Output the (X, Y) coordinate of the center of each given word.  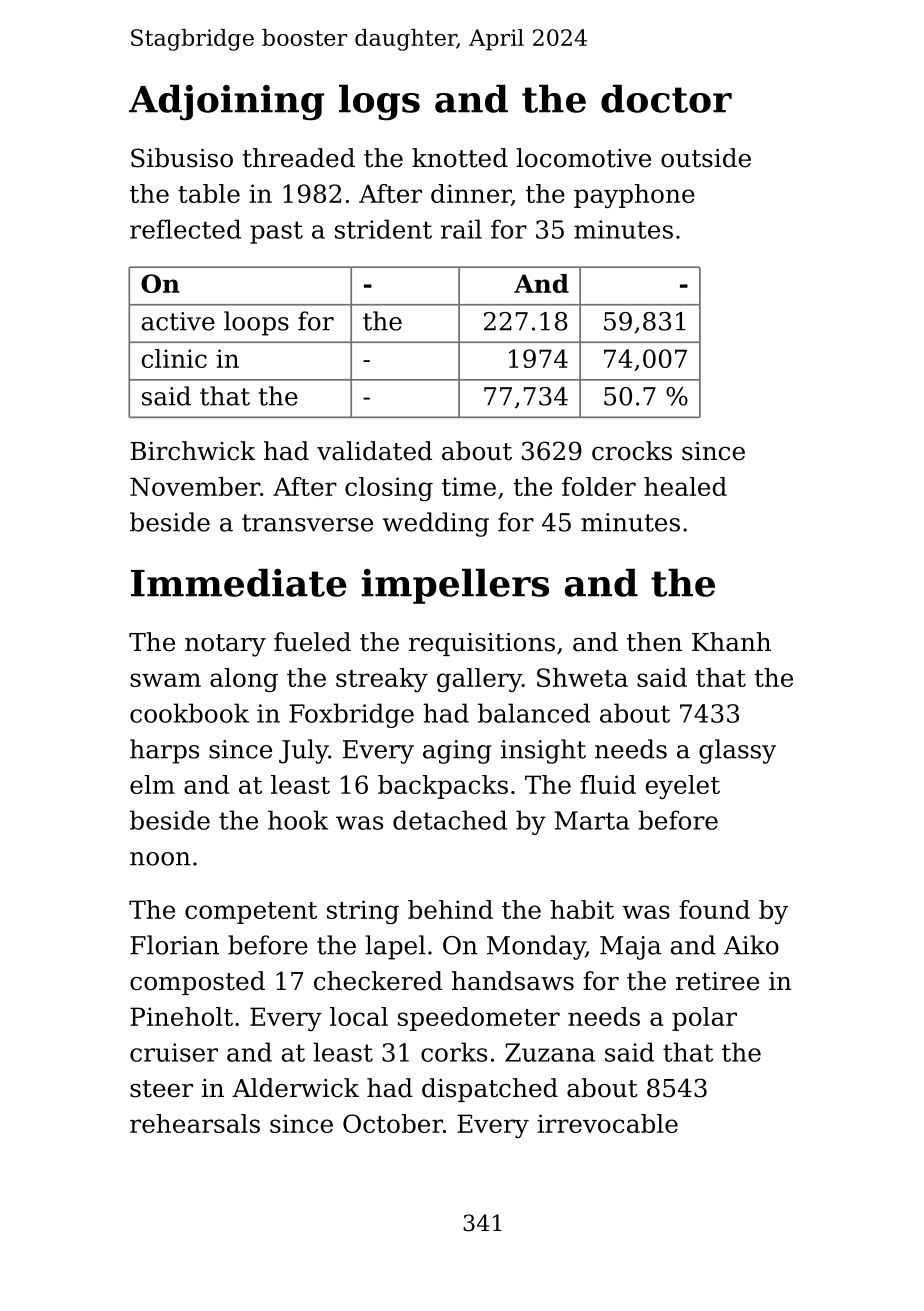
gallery (479, 680)
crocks (632, 451)
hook (298, 820)
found (714, 909)
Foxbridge (351, 715)
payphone (634, 196)
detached (450, 820)
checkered (378, 981)
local (359, 1016)
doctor (666, 98)
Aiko (751, 945)
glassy (737, 751)
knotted (460, 158)
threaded (299, 158)
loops (256, 323)
